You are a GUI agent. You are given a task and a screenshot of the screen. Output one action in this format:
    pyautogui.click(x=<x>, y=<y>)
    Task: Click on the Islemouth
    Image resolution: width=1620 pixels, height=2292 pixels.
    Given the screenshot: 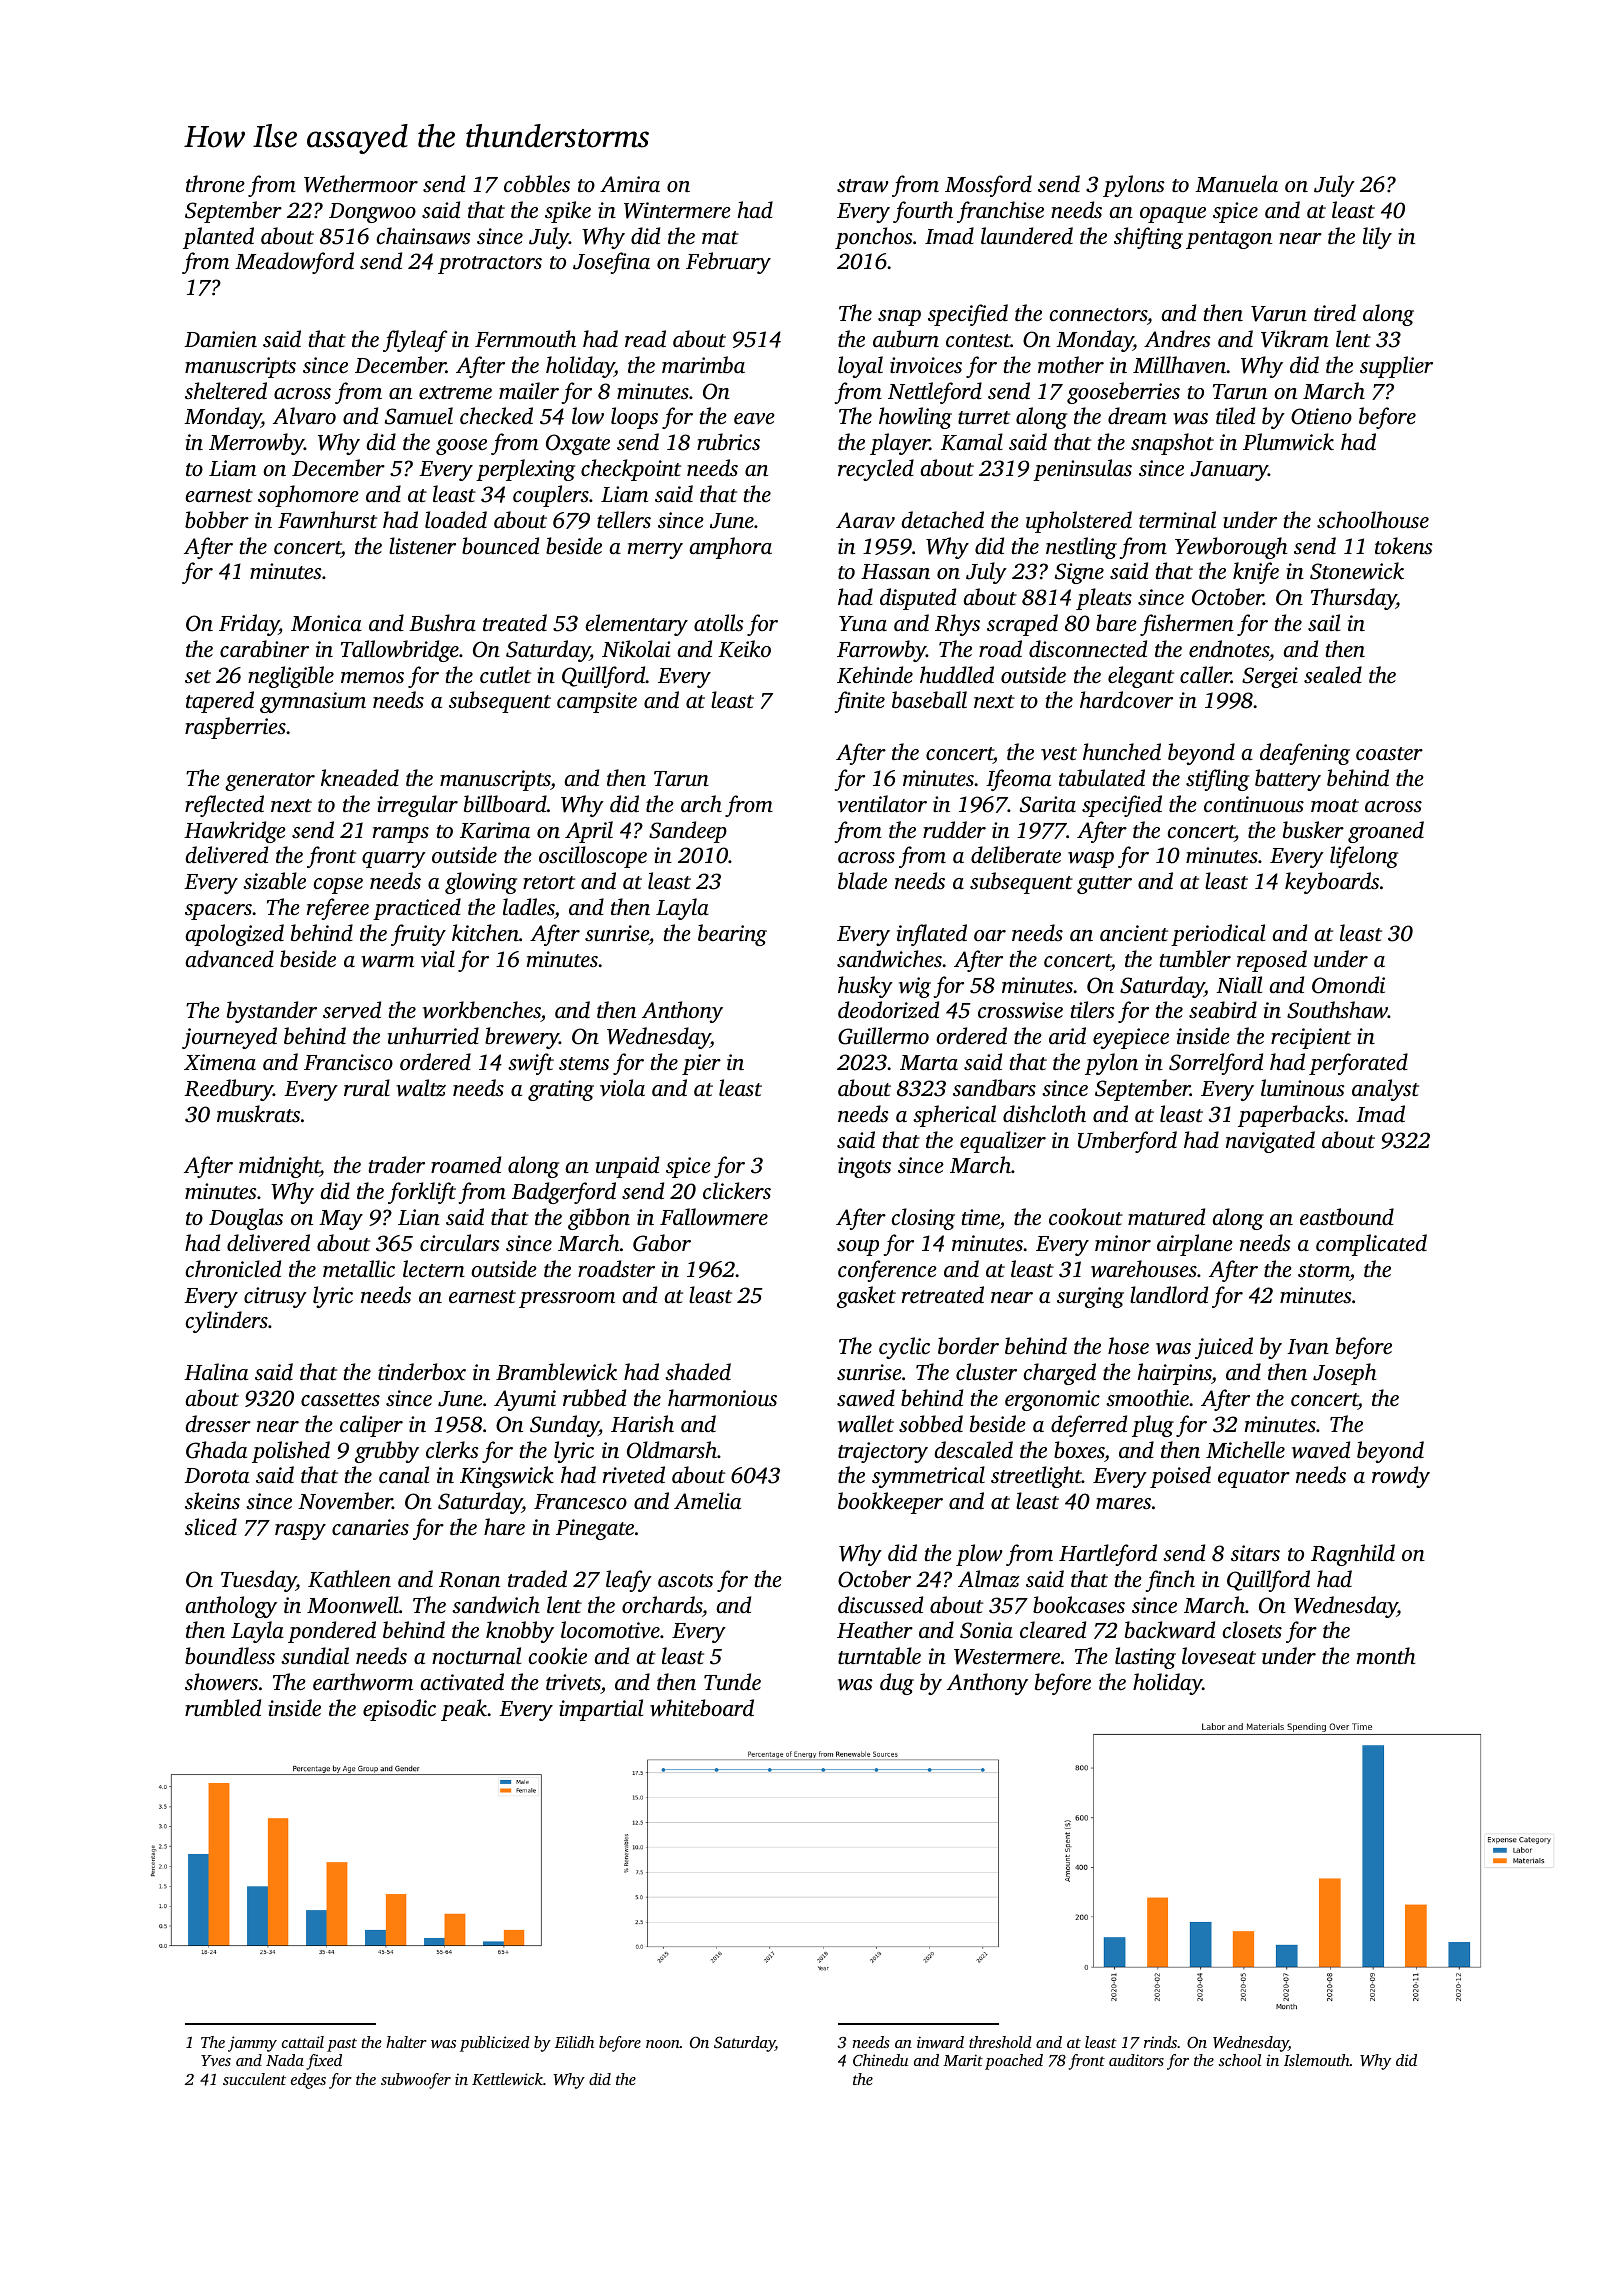 What is the action you would take?
    pyautogui.click(x=1317, y=2060)
